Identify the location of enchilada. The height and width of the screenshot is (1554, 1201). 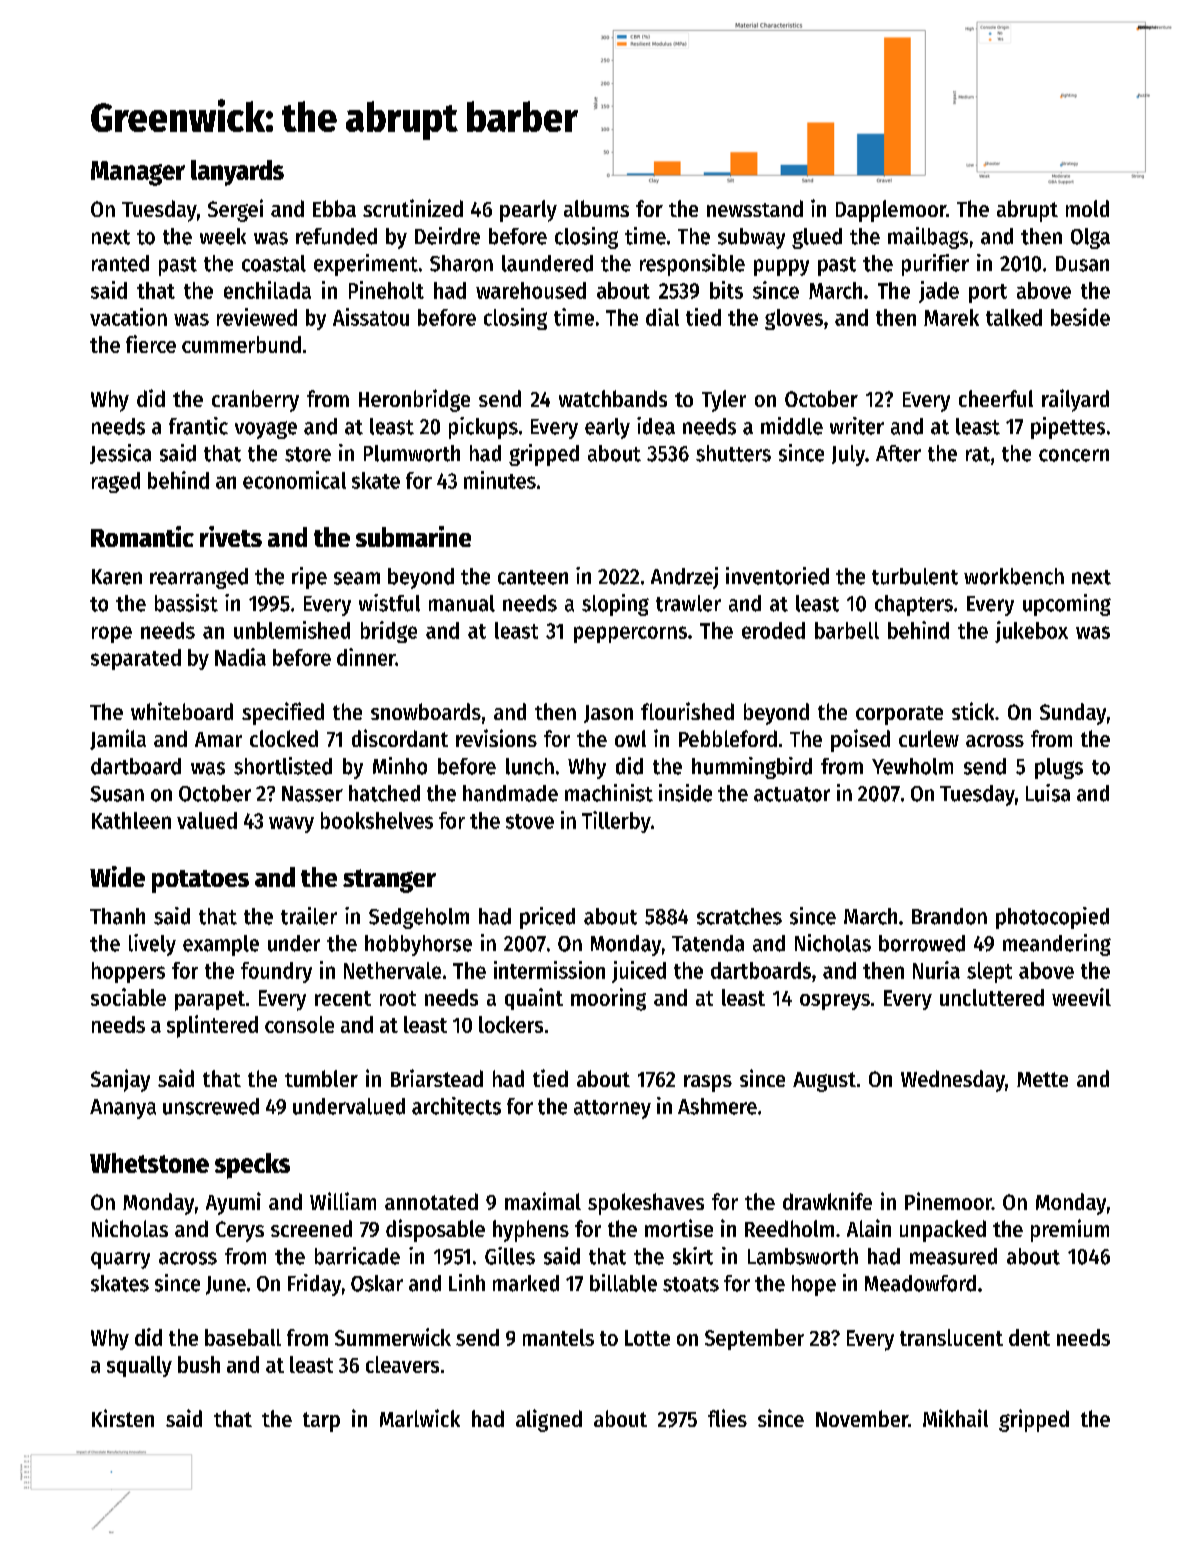
(267, 290).
